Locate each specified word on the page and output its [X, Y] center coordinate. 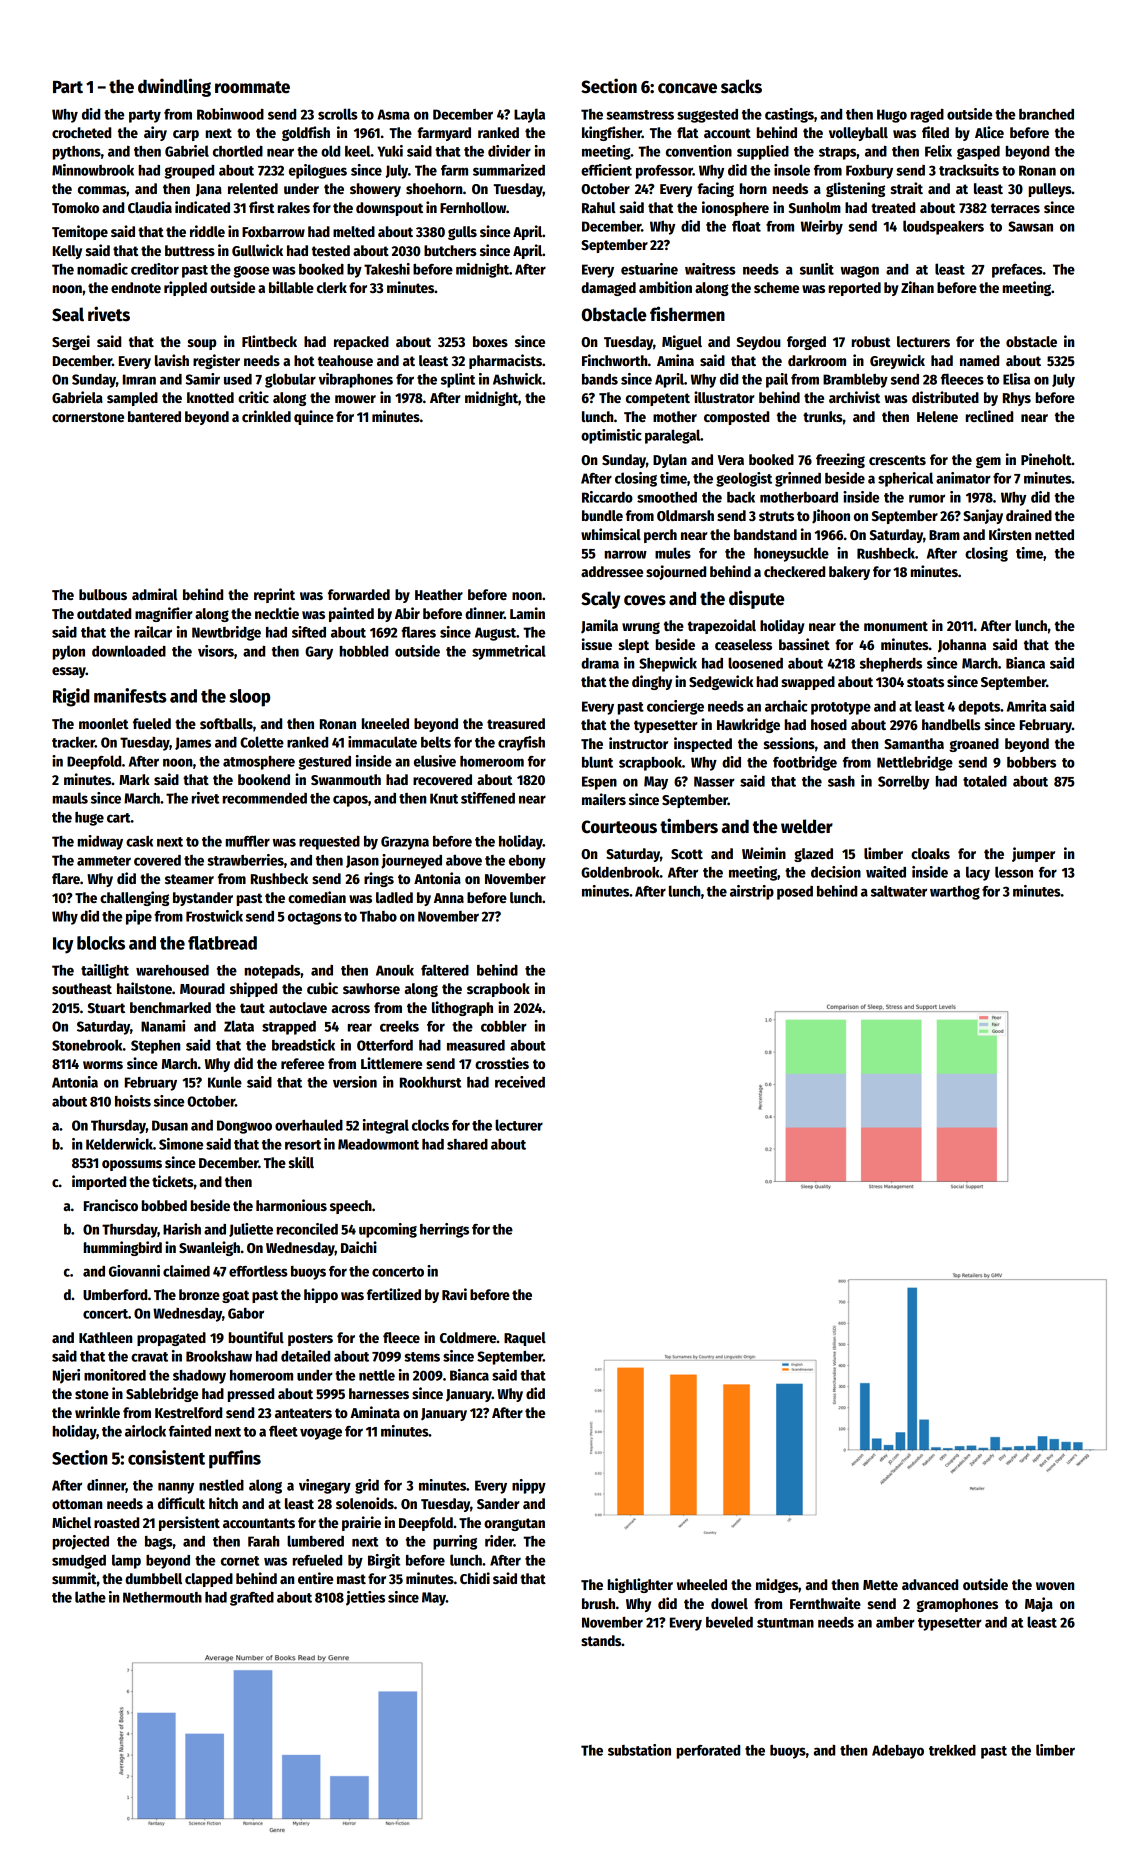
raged [927, 116]
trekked [952, 1750]
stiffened [488, 798]
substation [639, 1750]
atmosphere [259, 763]
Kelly [67, 252]
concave [687, 88]
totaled [985, 781]
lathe [90, 1597]
